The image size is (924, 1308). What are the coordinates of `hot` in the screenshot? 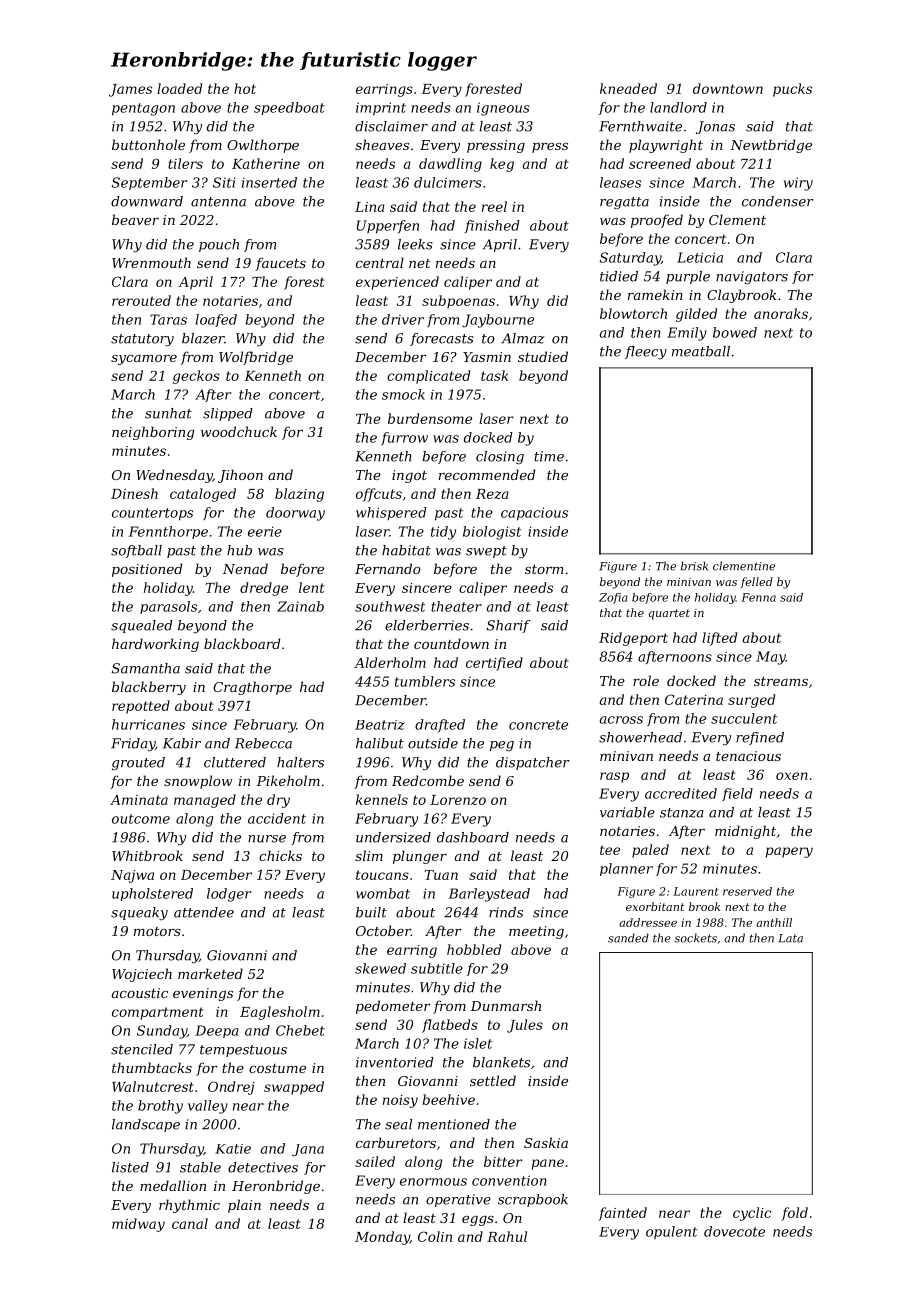 It's located at (245, 88).
